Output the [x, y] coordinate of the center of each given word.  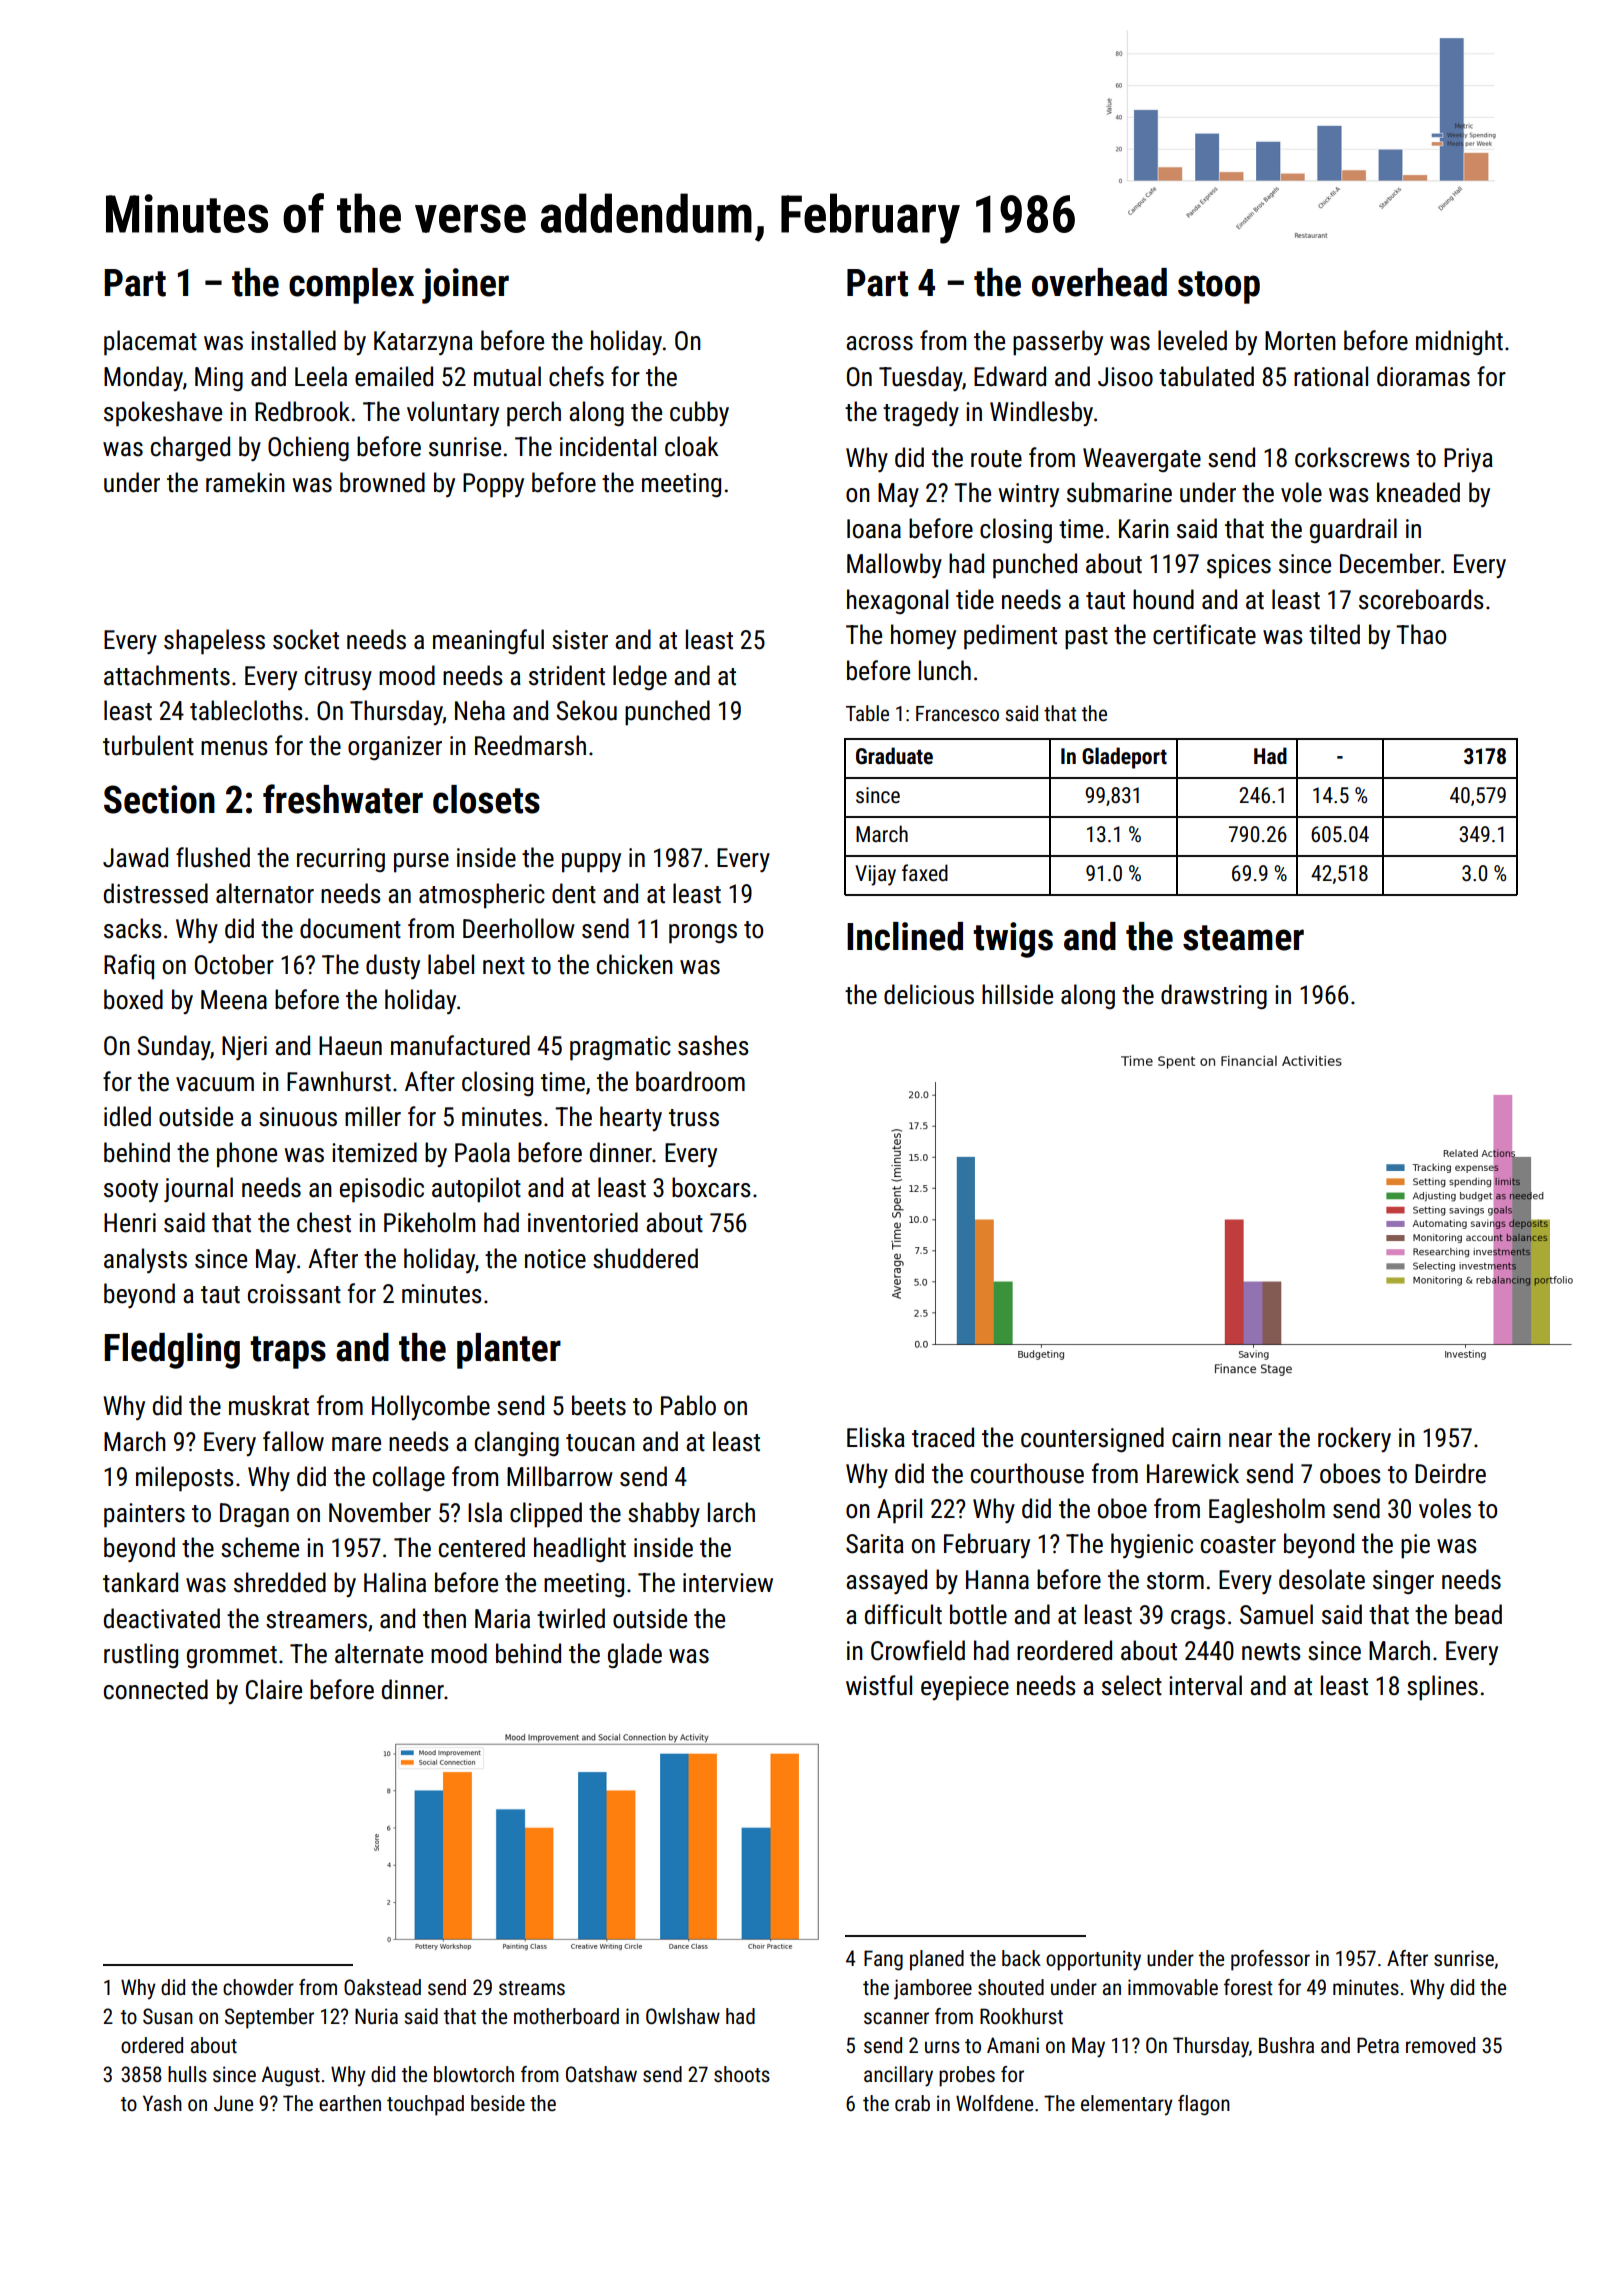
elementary [1127, 2105]
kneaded [1418, 492]
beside [498, 2103]
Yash [162, 2103]
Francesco [957, 714]
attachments [167, 675]
